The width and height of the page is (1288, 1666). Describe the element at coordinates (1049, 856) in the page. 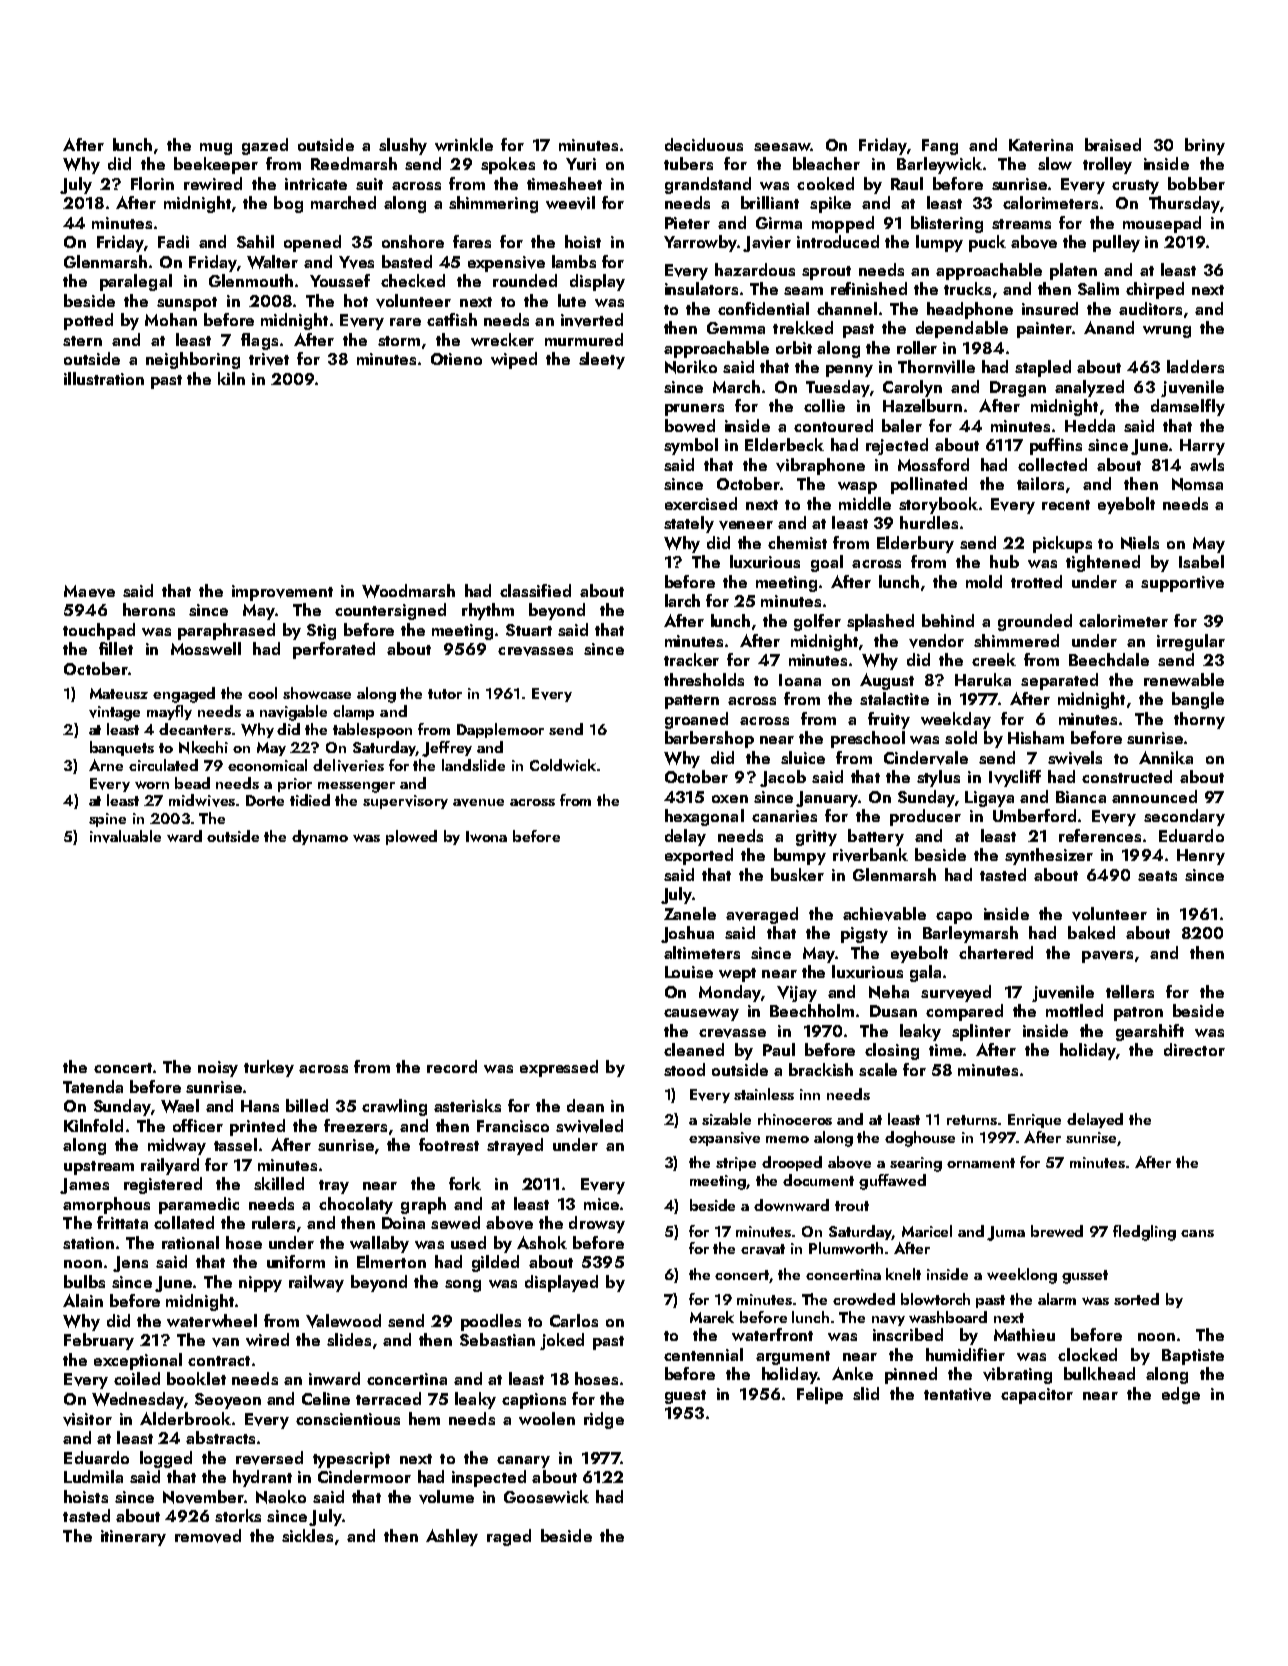

I see `synthesizer` at that location.
